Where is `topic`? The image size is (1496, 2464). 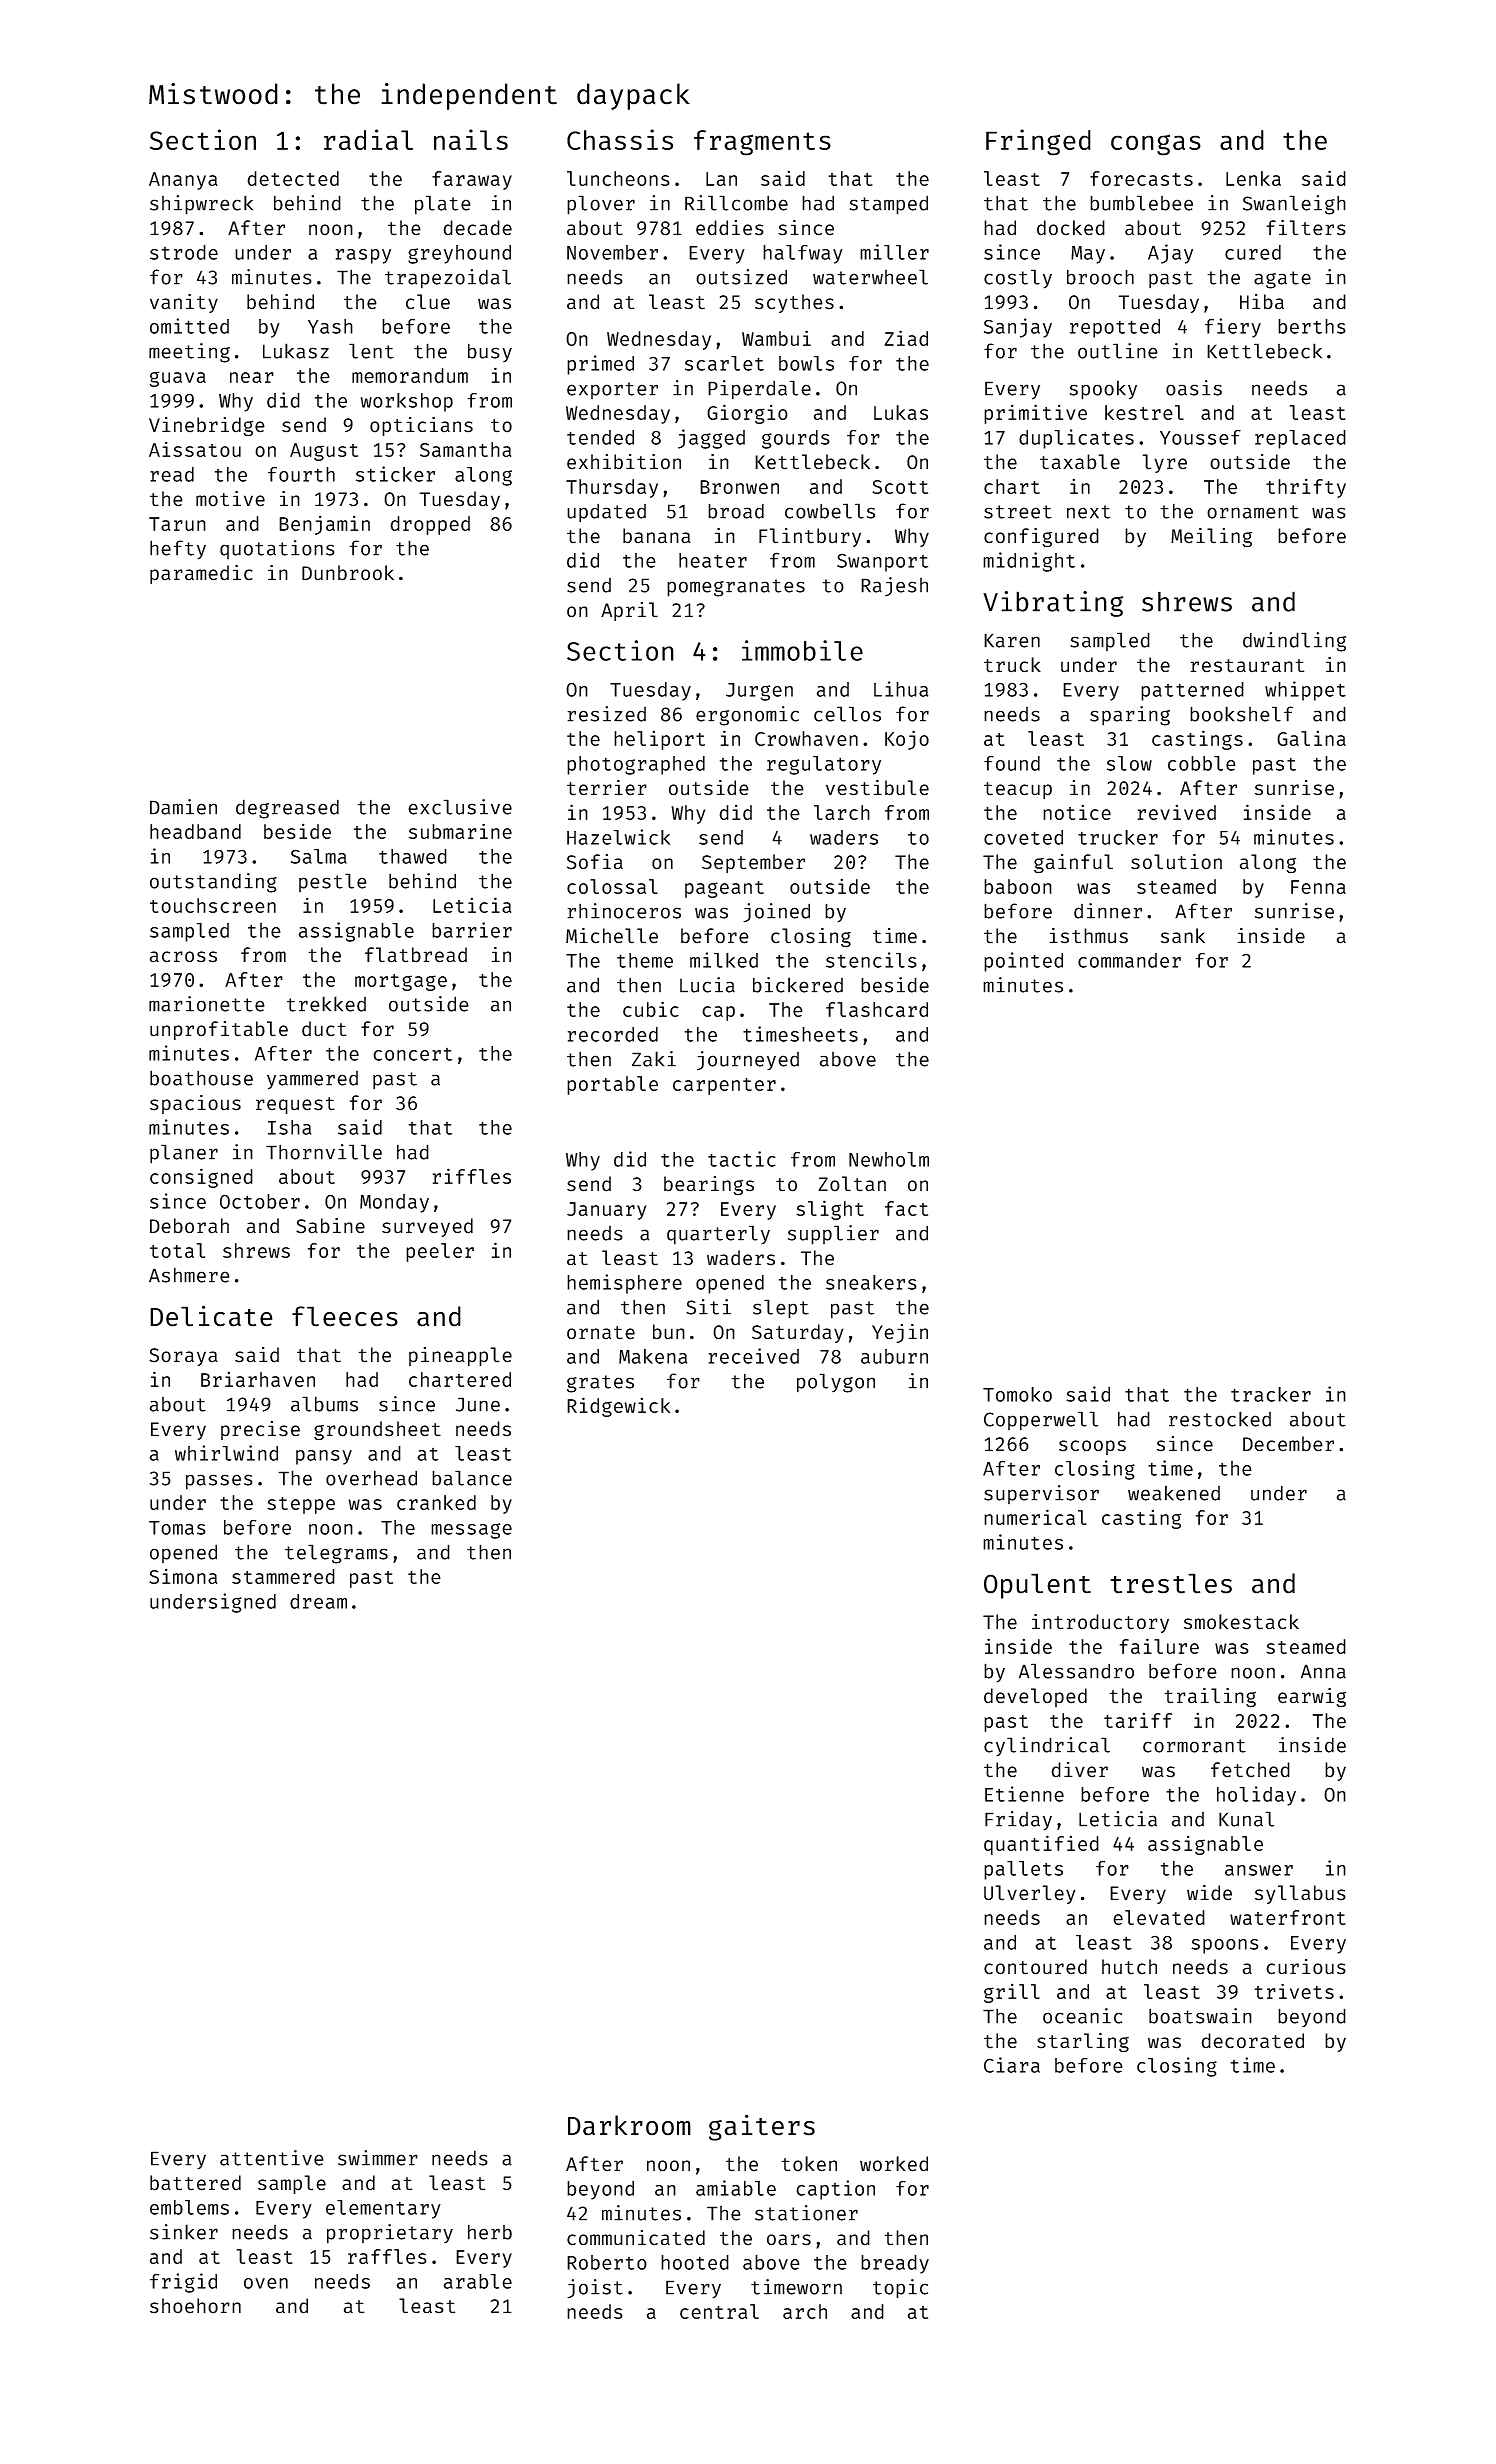 topic is located at coordinates (900, 2289).
